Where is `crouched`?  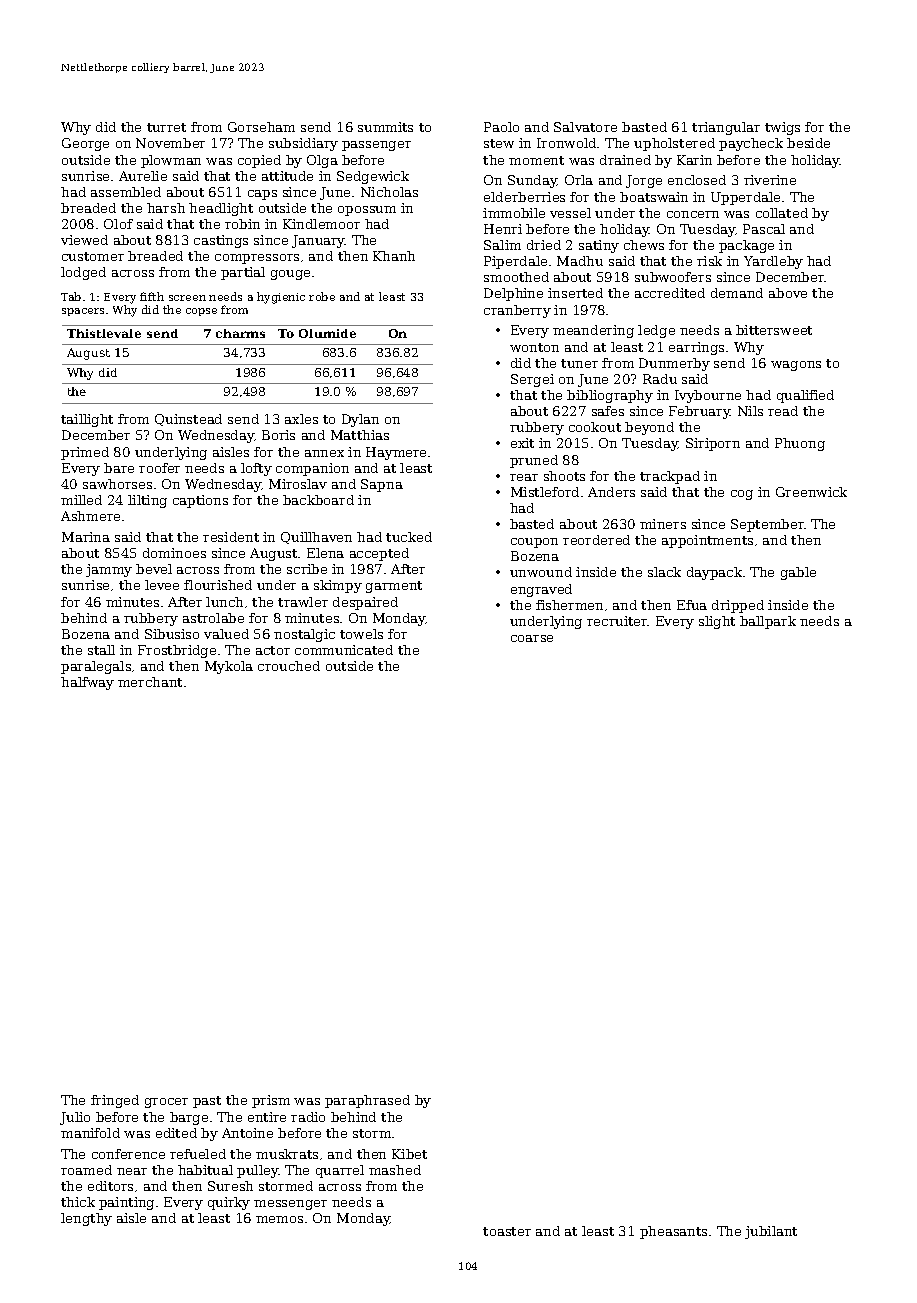
crouched is located at coordinates (289, 666).
